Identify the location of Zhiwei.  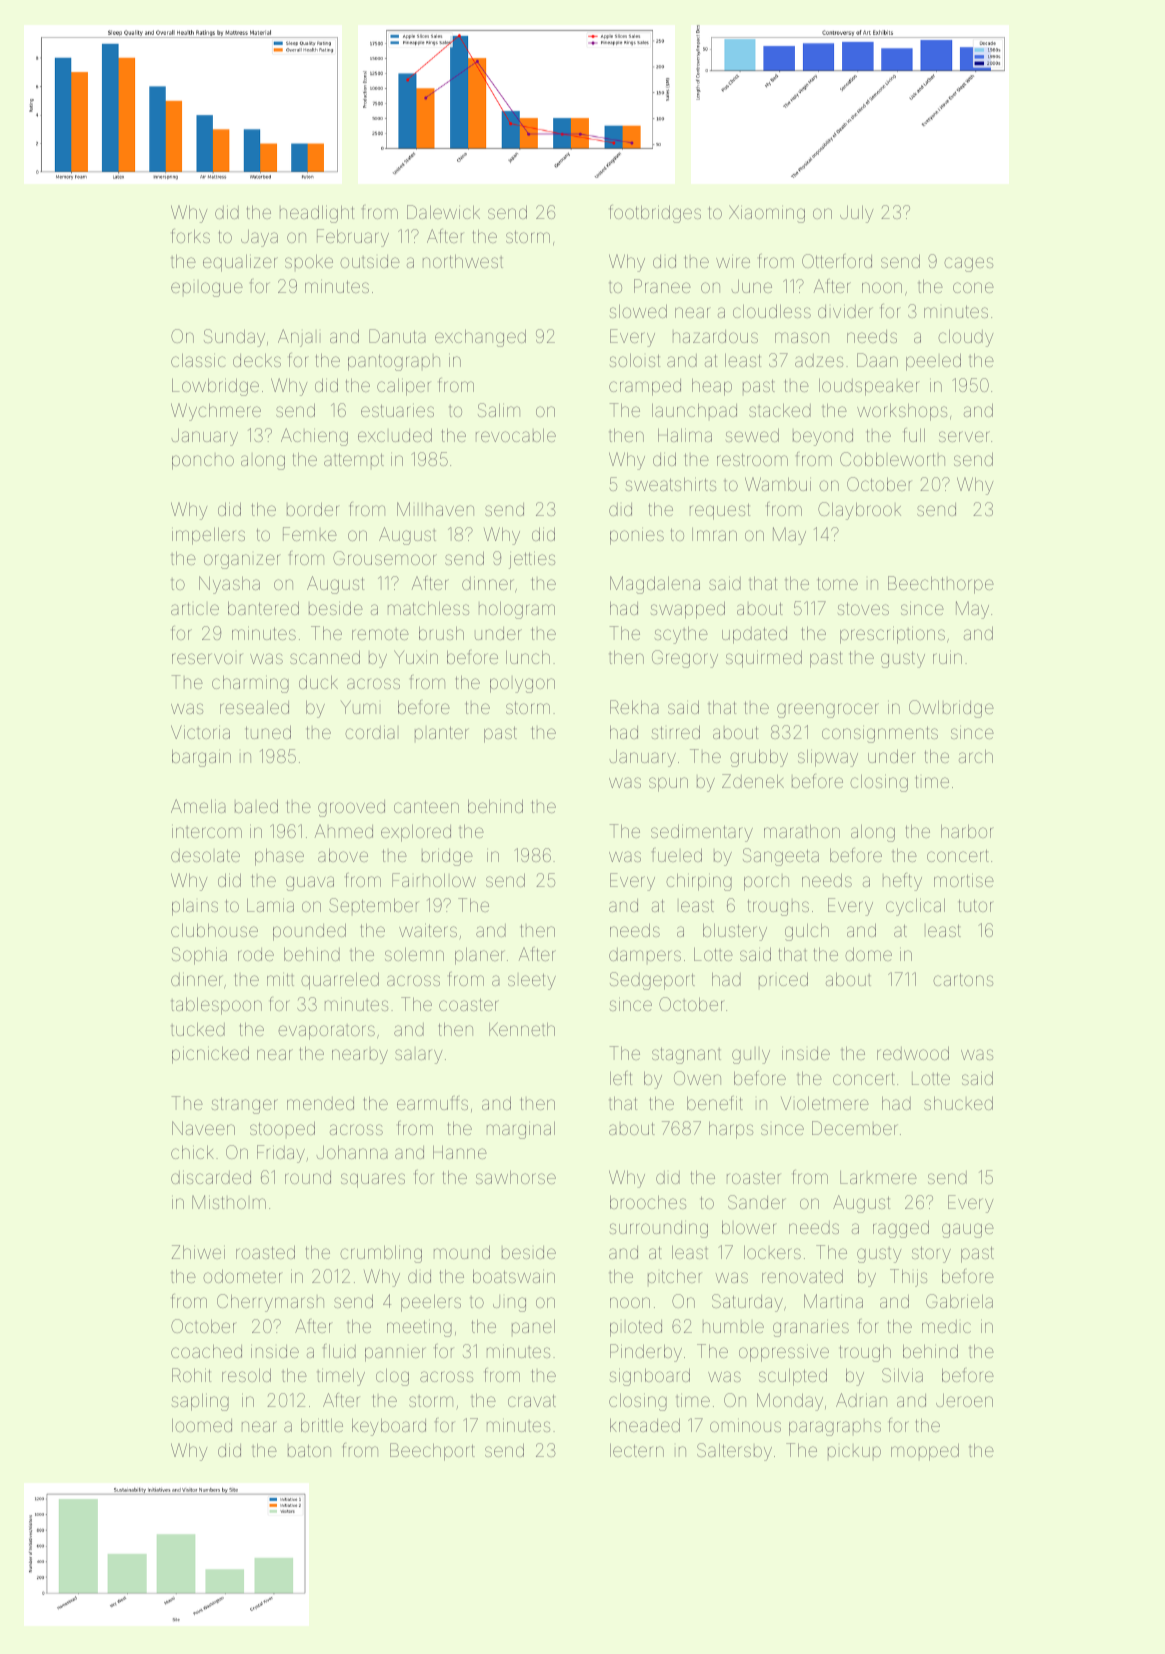
(198, 1252).
